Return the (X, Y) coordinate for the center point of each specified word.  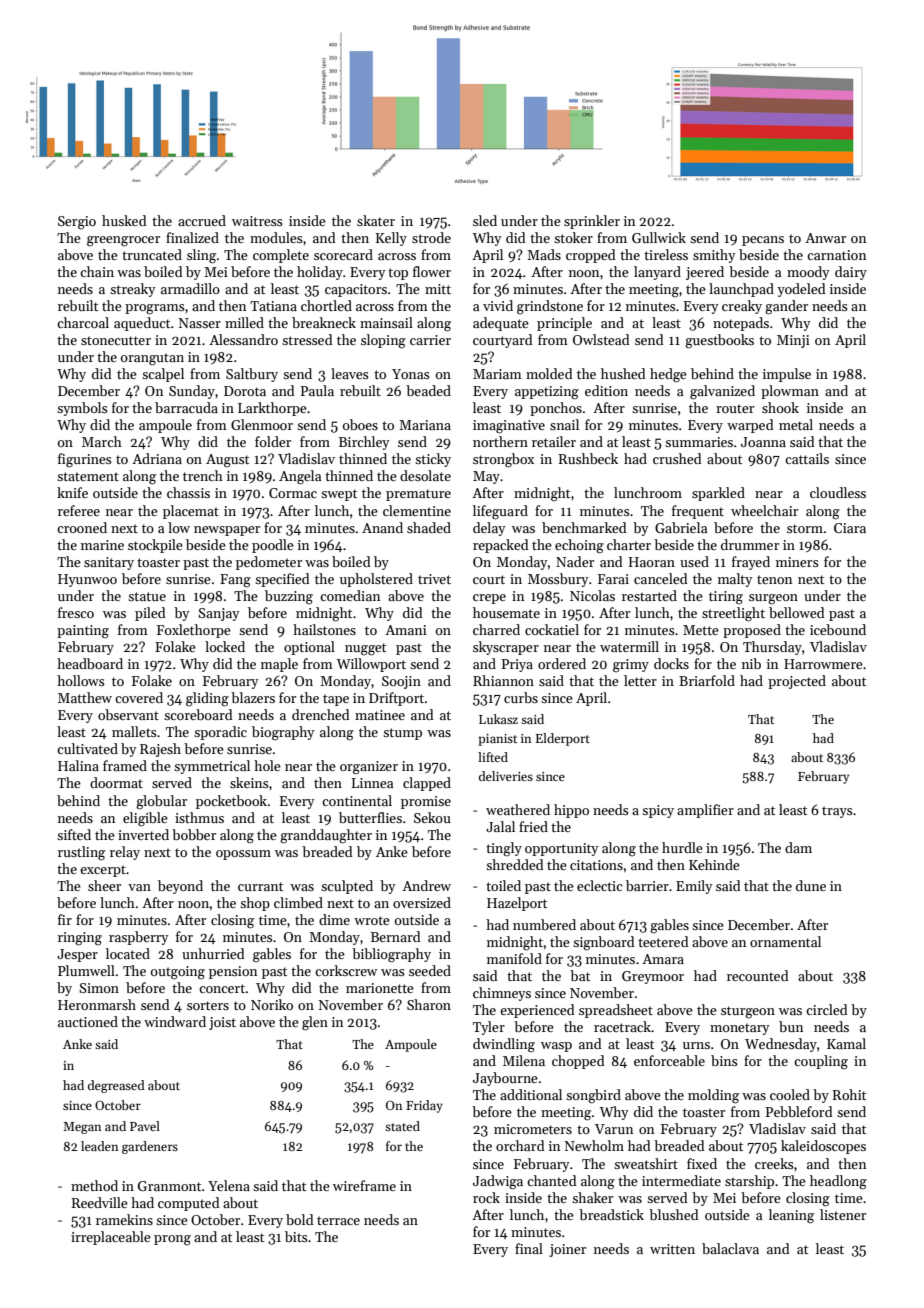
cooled (790, 1094)
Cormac (293, 493)
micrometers (533, 1129)
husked (124, 220)
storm (805, 528)
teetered (663, 941)
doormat (116, 782)
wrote (372, 920)
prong (172, 1240)
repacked (501, 546)
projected (797, 682)
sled (485, 220)
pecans (763, 241)
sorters (208, 1005)
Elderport (563, 739)
